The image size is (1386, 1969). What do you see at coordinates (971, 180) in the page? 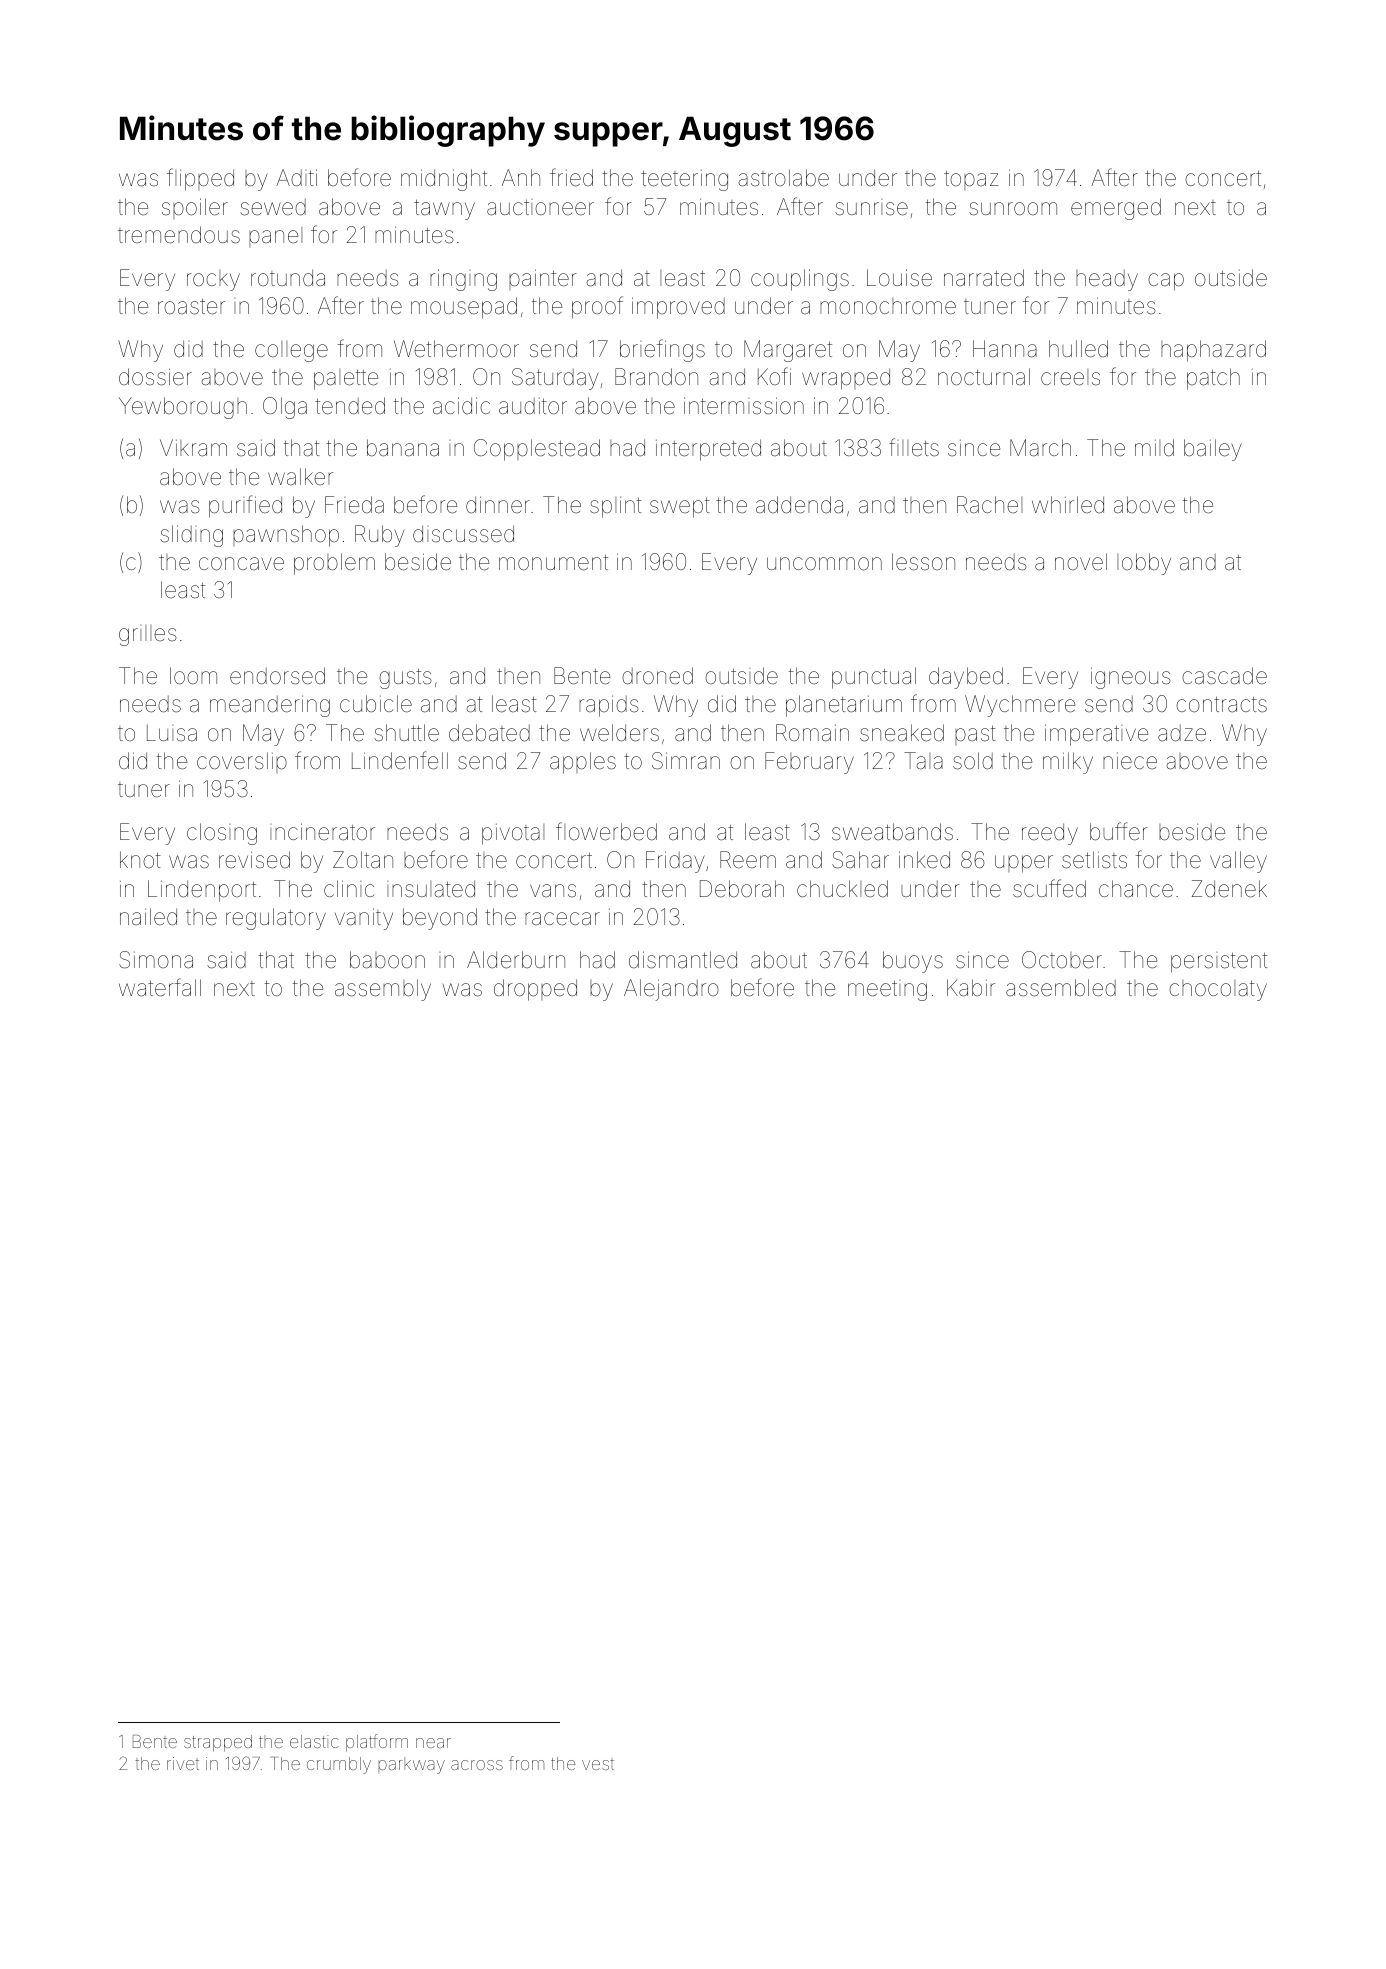
I see `topaz` at bounding box center [971, 180].
